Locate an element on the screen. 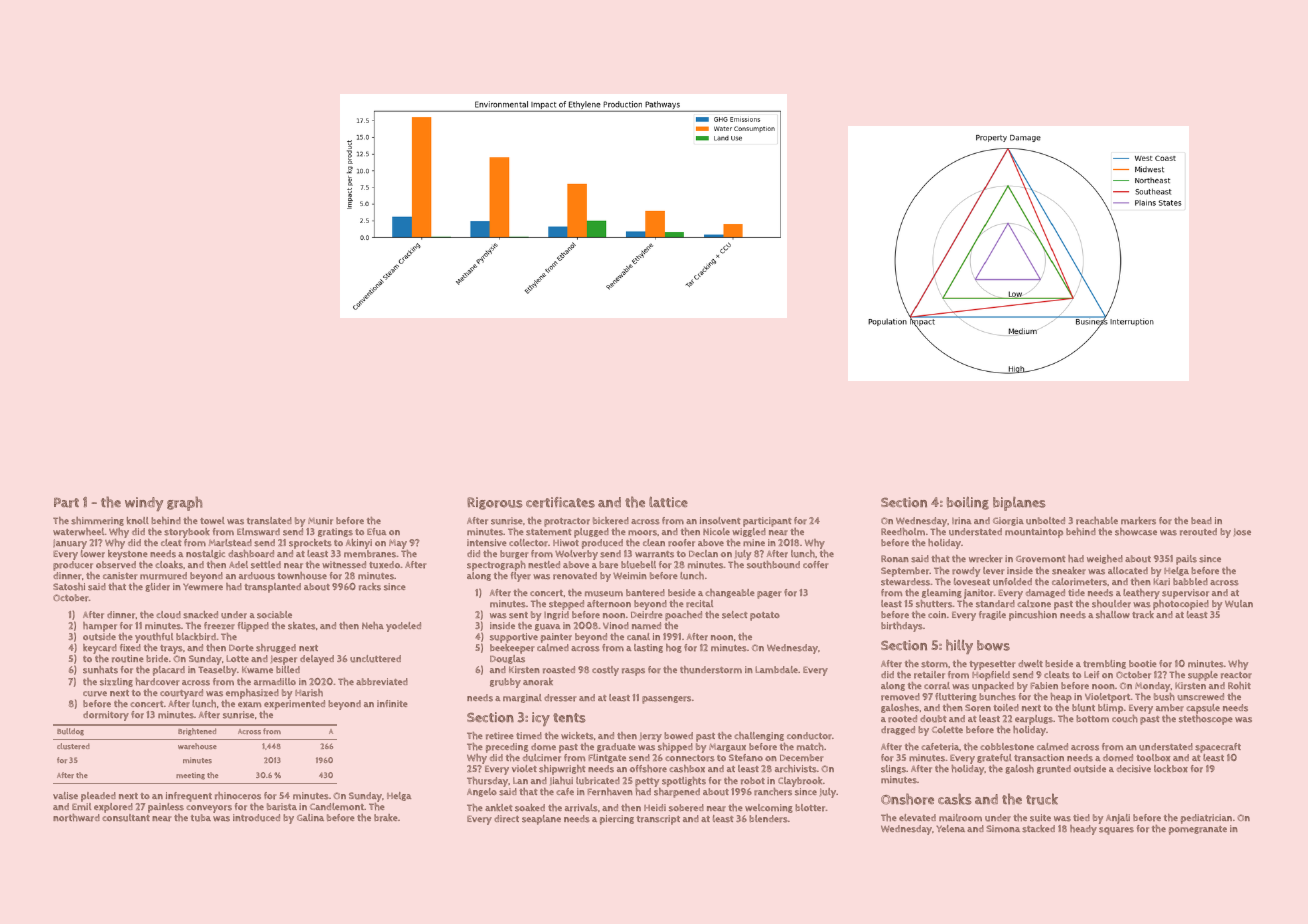 The height and width of the screenshot is (924, 1308). Rohit is located at coordinates (1239, 686).
